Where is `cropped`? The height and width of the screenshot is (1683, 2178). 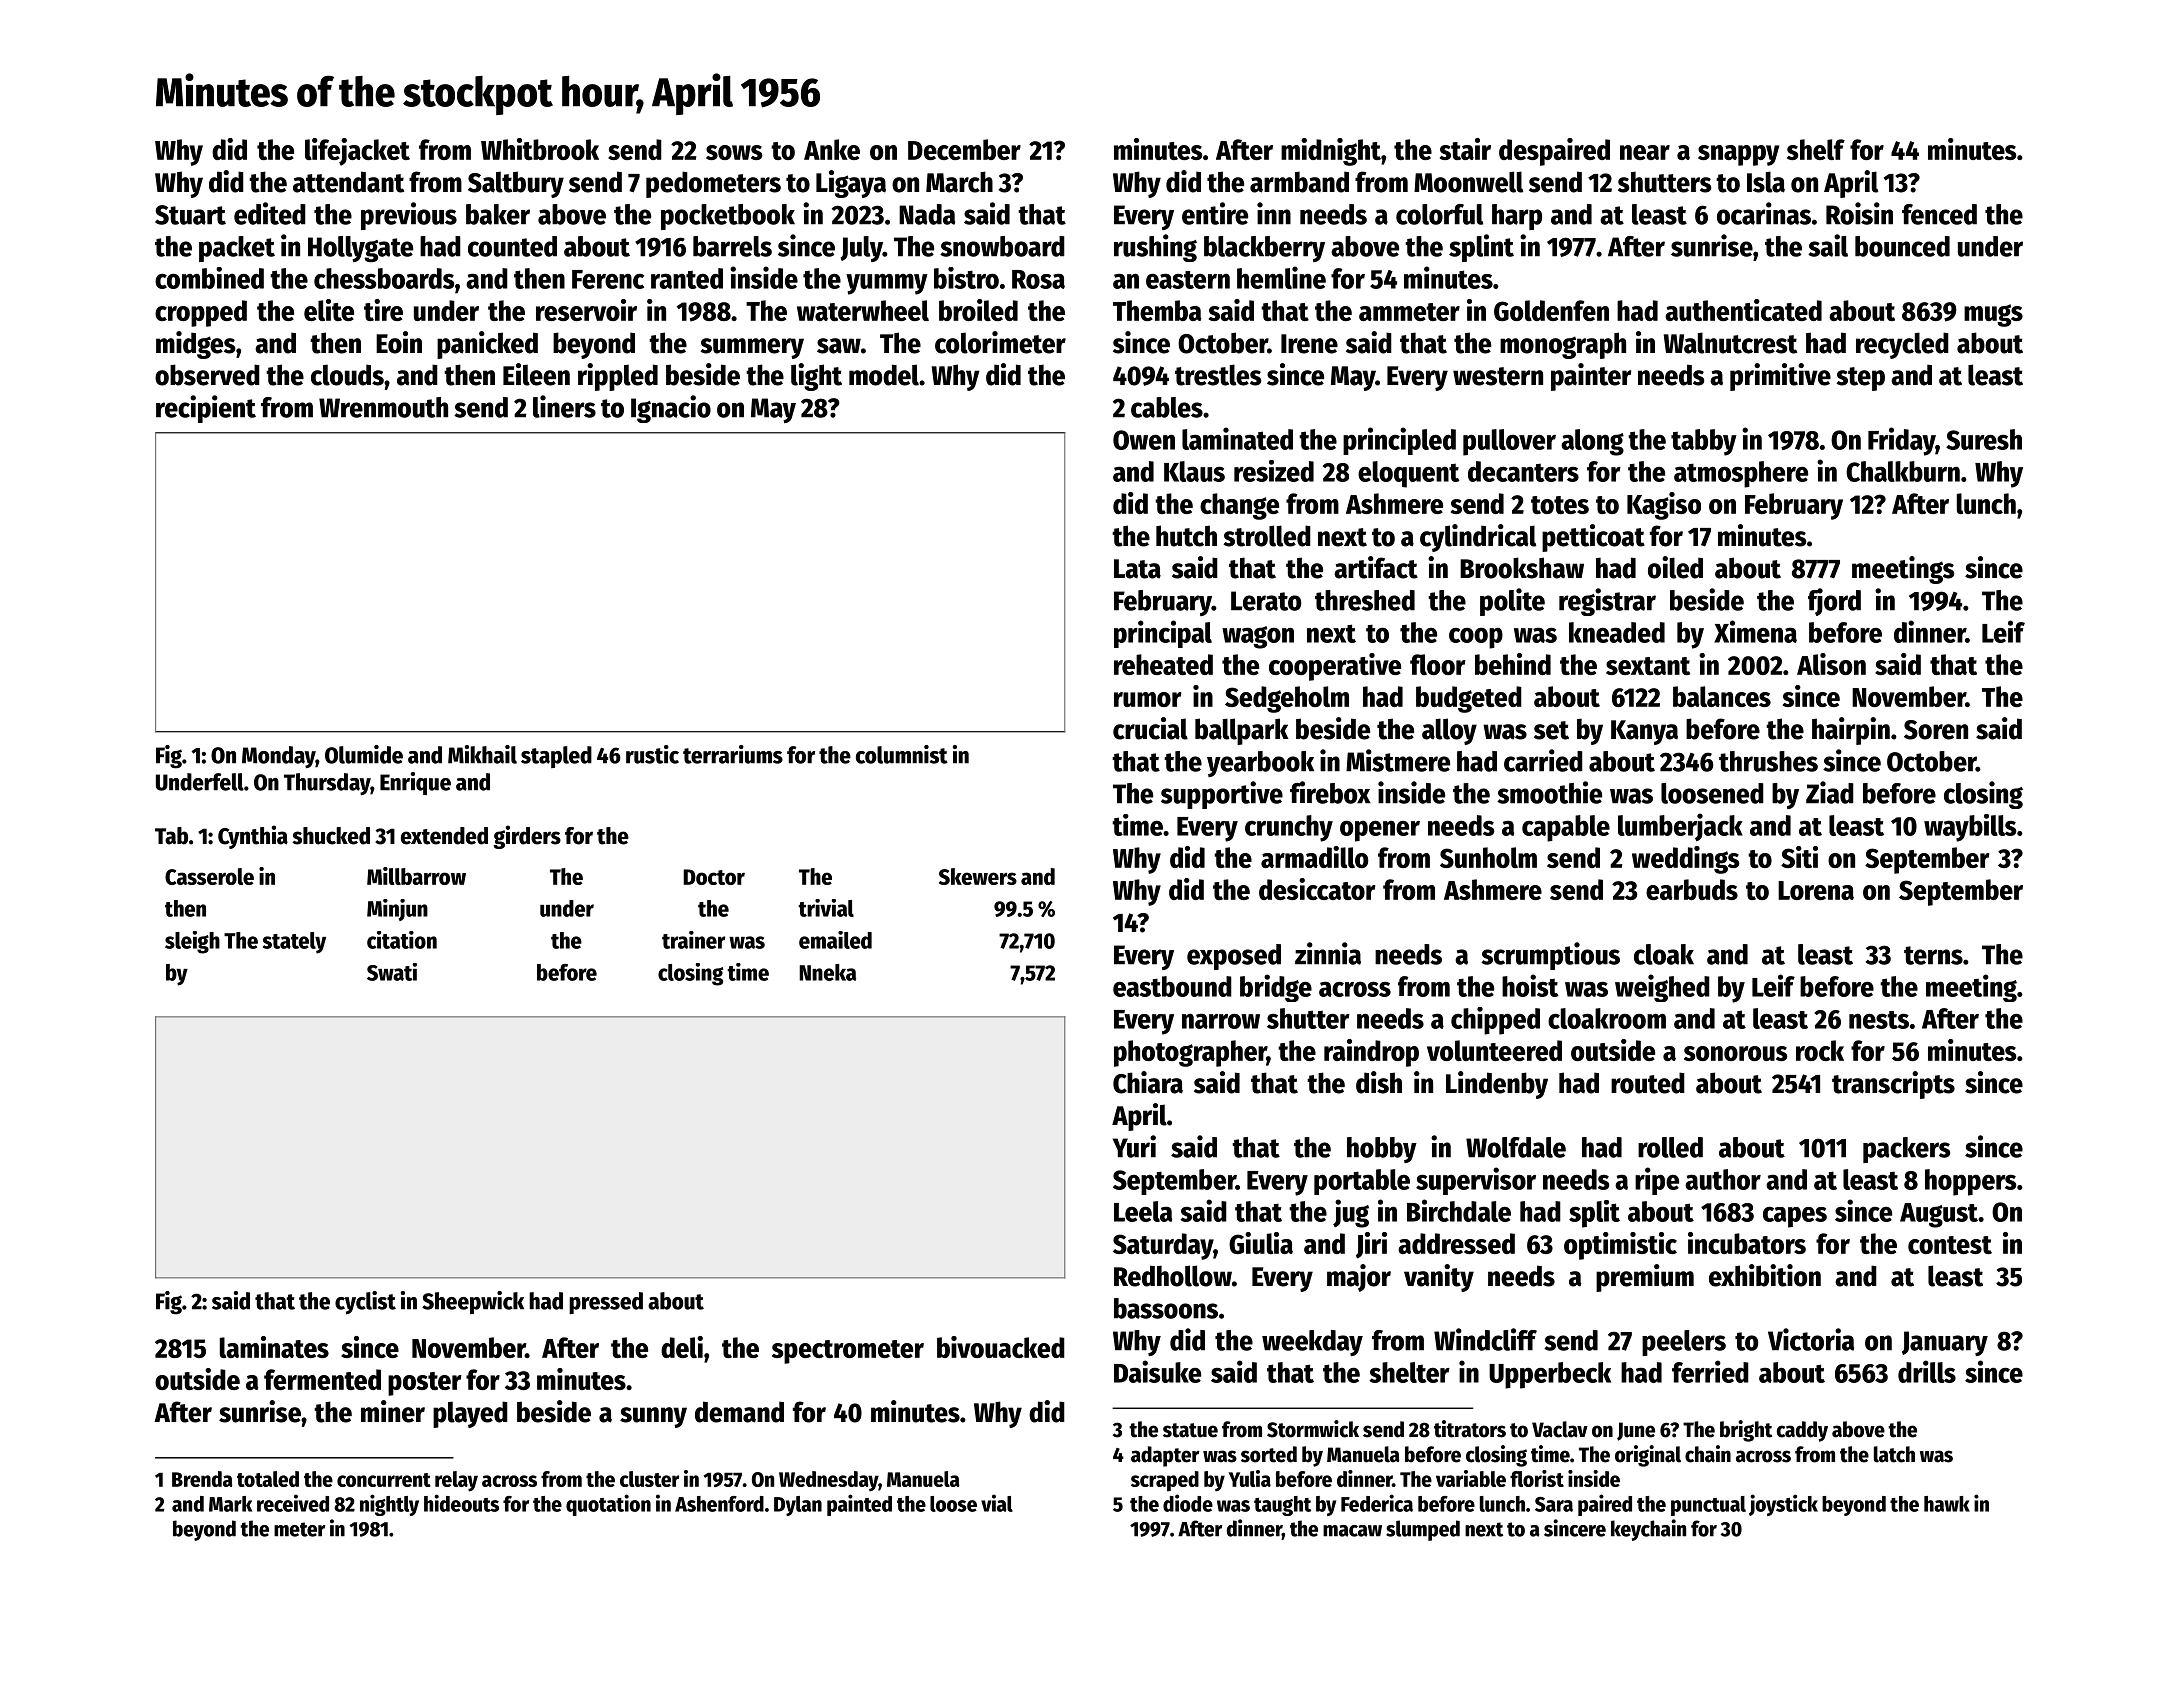
cropped is located at coordinates (201, 313).
